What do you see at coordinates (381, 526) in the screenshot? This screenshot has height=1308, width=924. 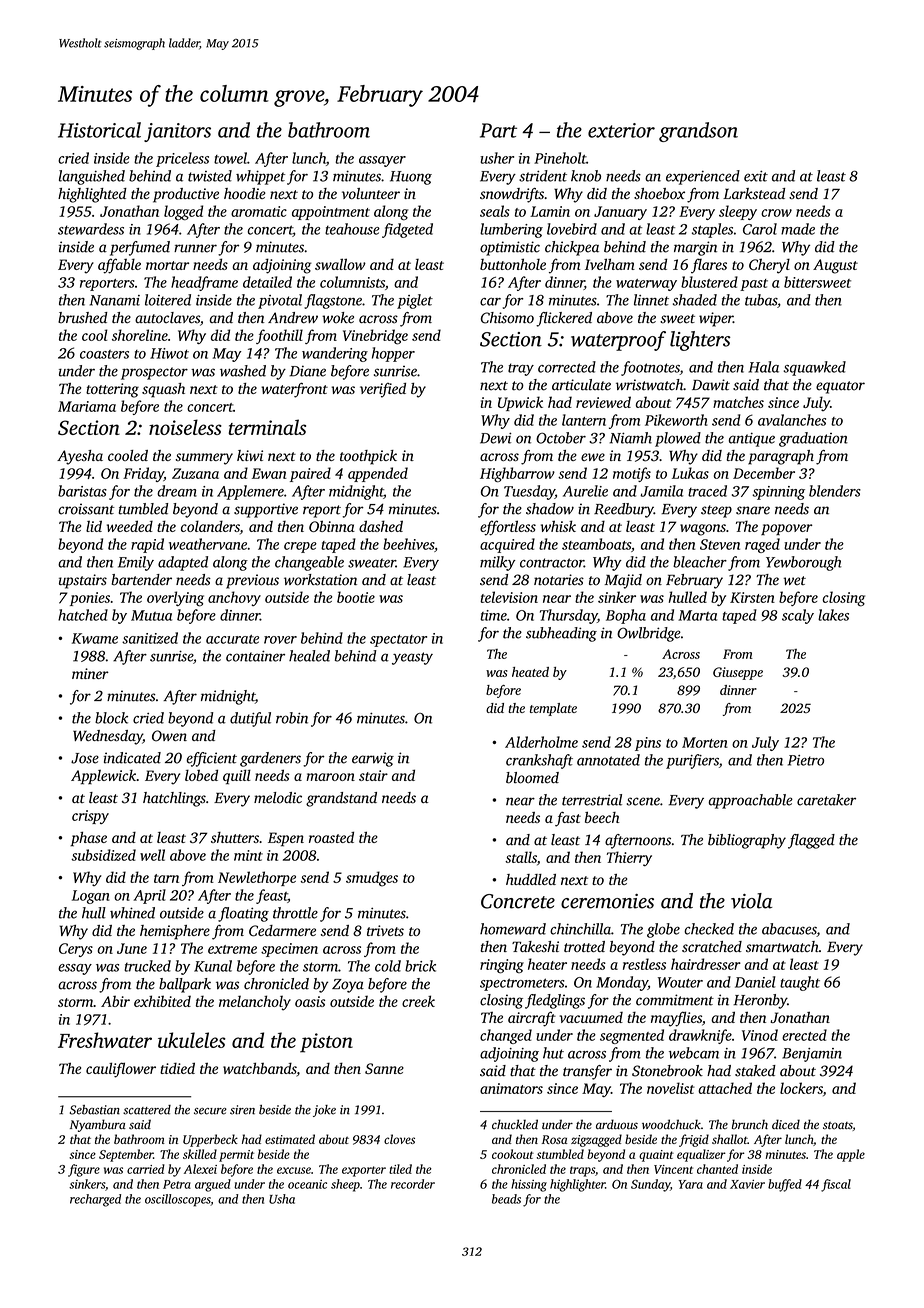 I see `dashed` at bounding box center [381, 526].
